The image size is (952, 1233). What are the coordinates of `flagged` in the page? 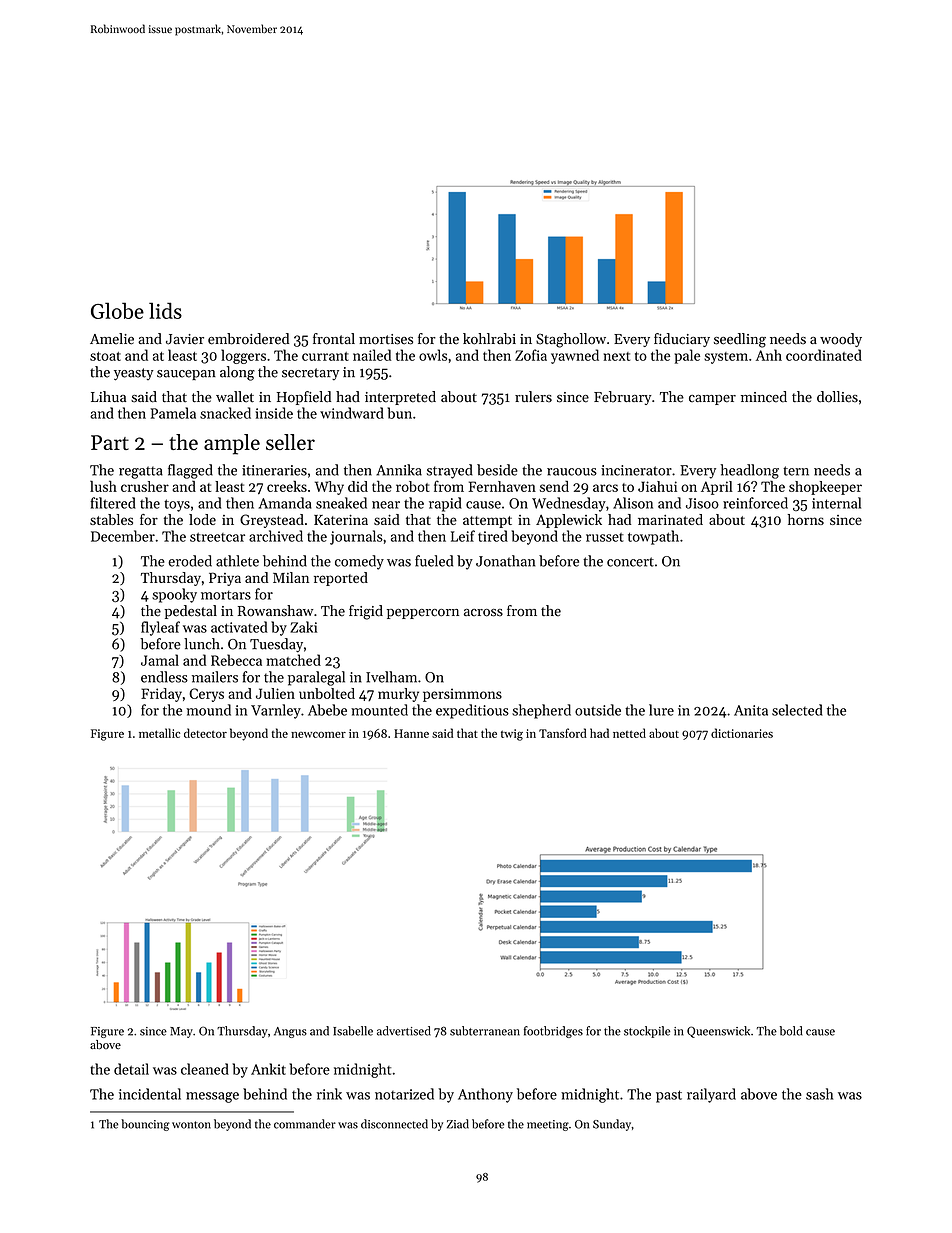 It's located at (190, 471).
